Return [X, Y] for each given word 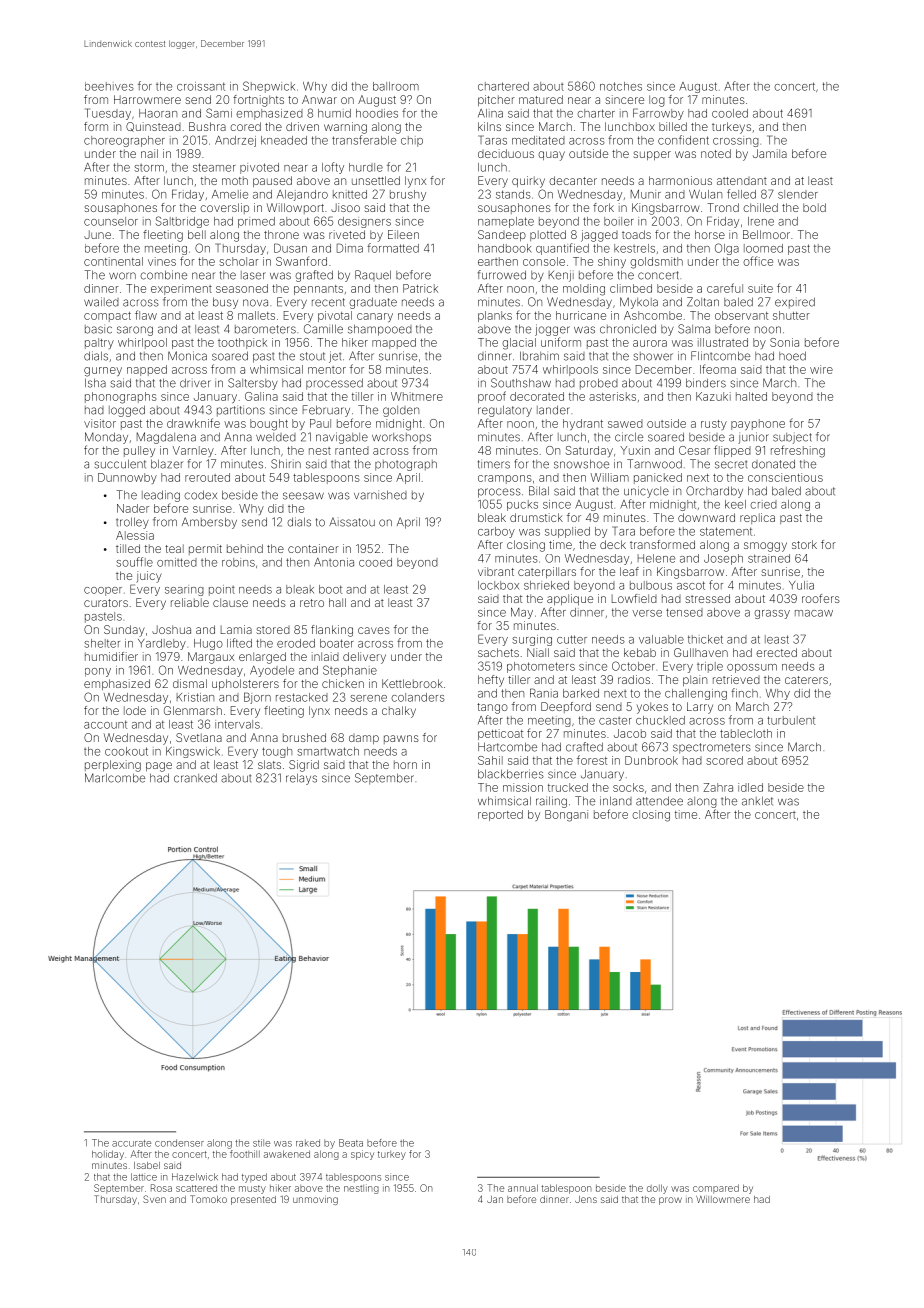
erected [776, 652]
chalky [399, 712]
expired [795, 303]
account [105, 724]
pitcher [496, 100]
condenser [179, 1143]
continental [113, 261]
